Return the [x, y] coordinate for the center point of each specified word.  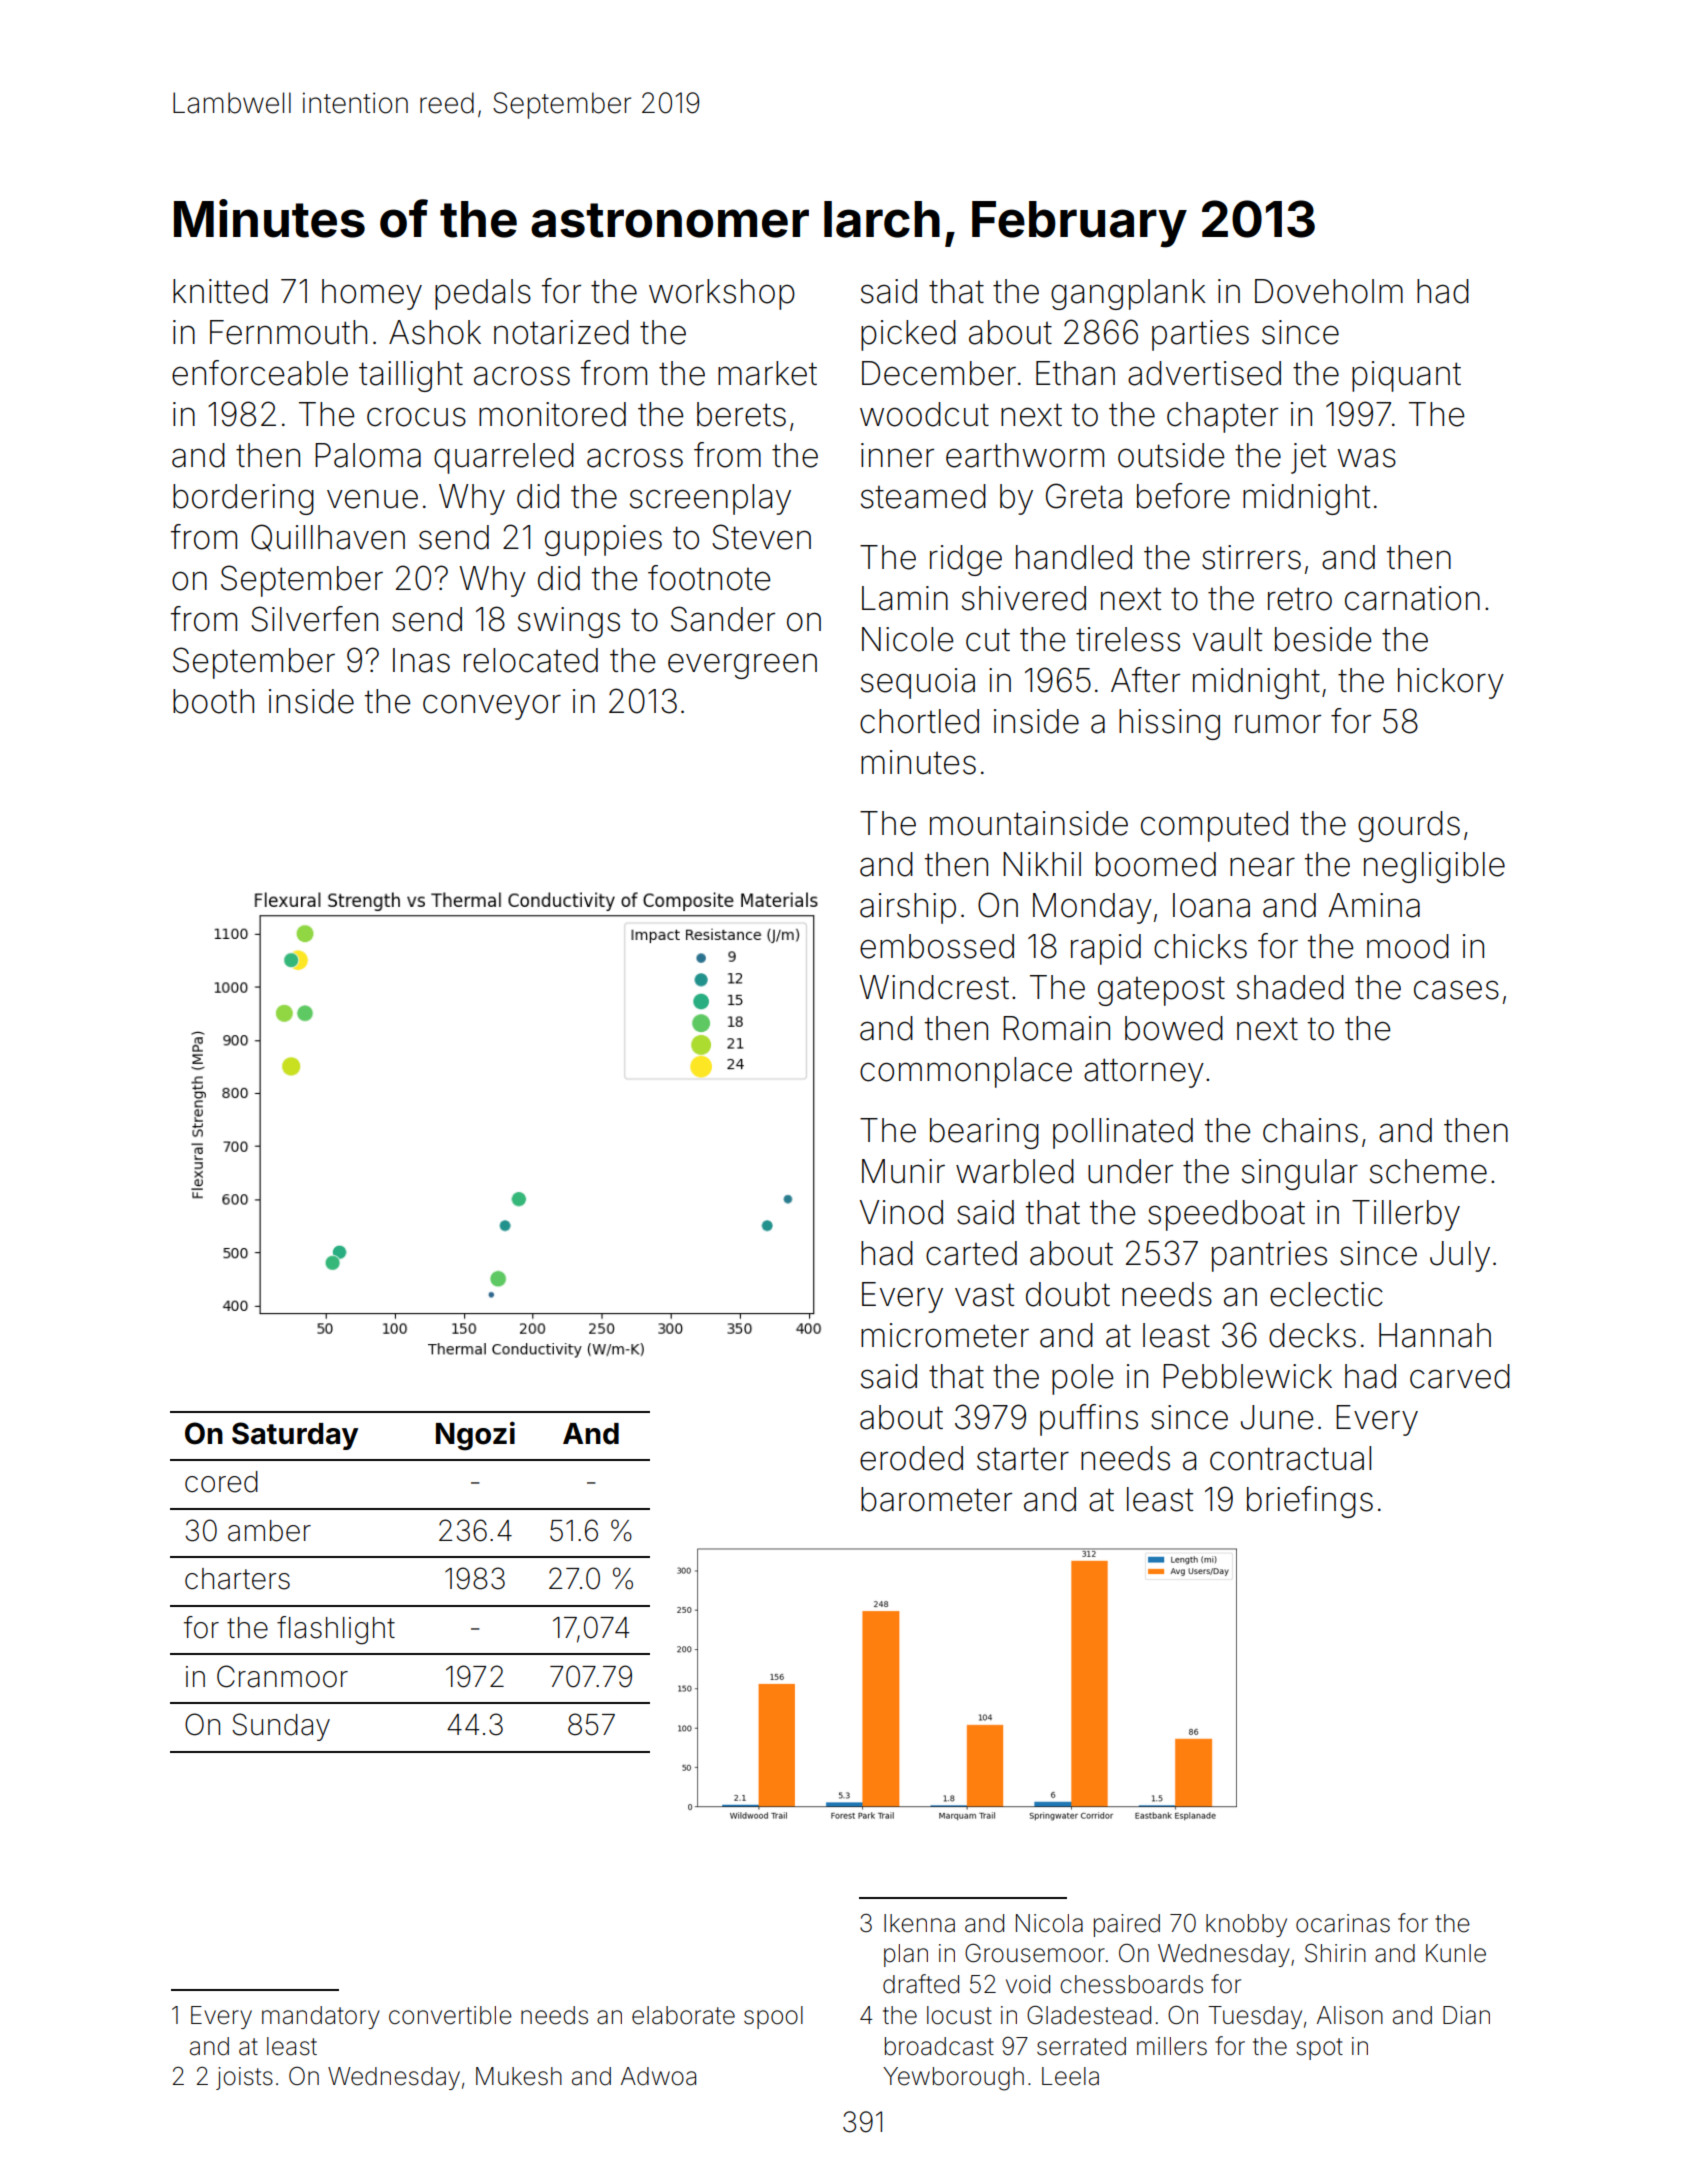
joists [244, 2078]
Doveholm [1329, 291]
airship [908, 908]
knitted [220, 291]
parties [1200, 335]
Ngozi [475, 1436]
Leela [1070, 2076]
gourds [1409, 826]
